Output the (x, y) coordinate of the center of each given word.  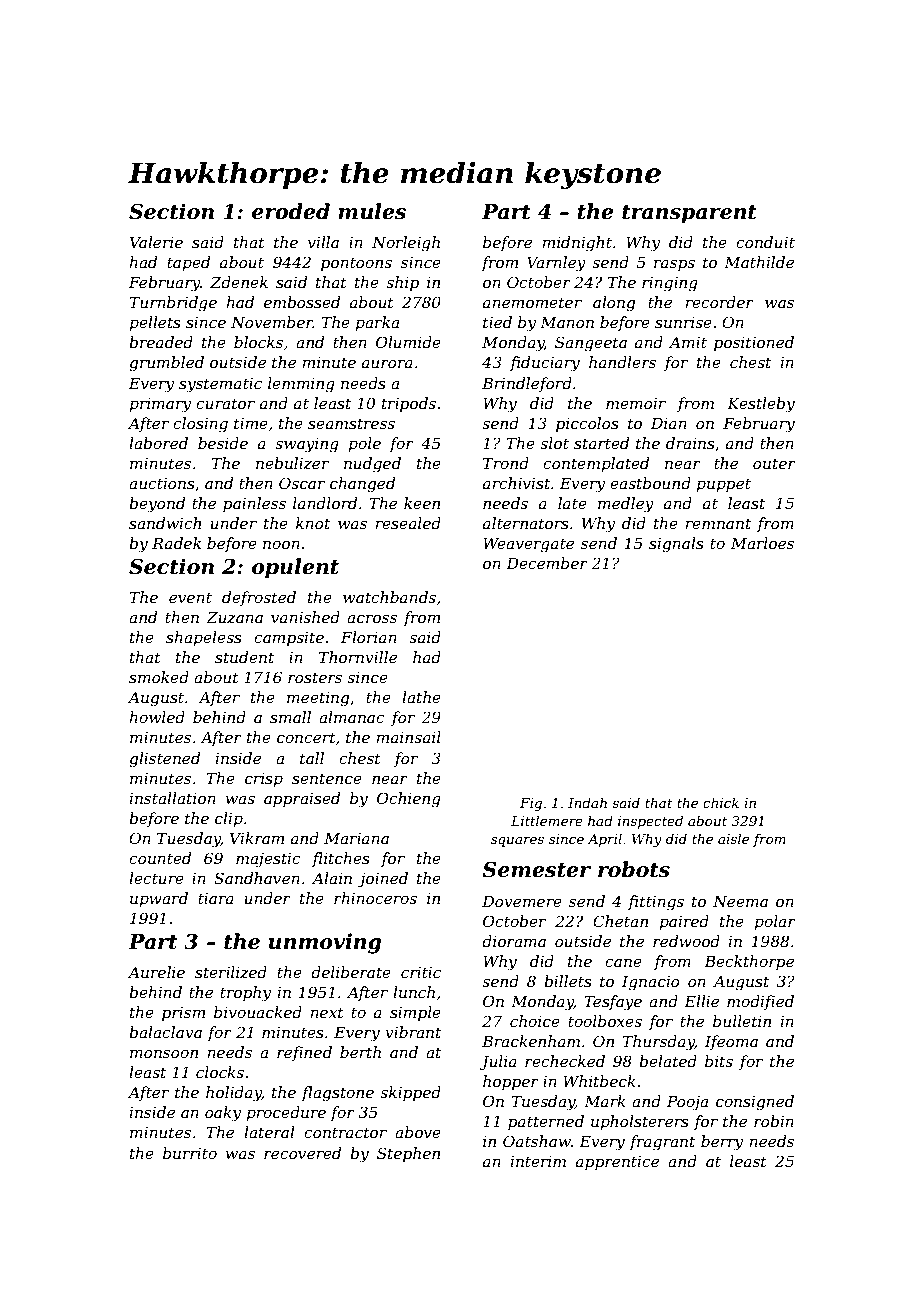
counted (160, 858)
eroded (291, 211)
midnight (577, 244)
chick (721, 802)
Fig (531, 804)
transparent (689, 214)
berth (360, 1052)
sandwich (165, 523)
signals (676, 545)
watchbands (389, 597)
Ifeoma (731, 1042)
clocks (220, 1072)
